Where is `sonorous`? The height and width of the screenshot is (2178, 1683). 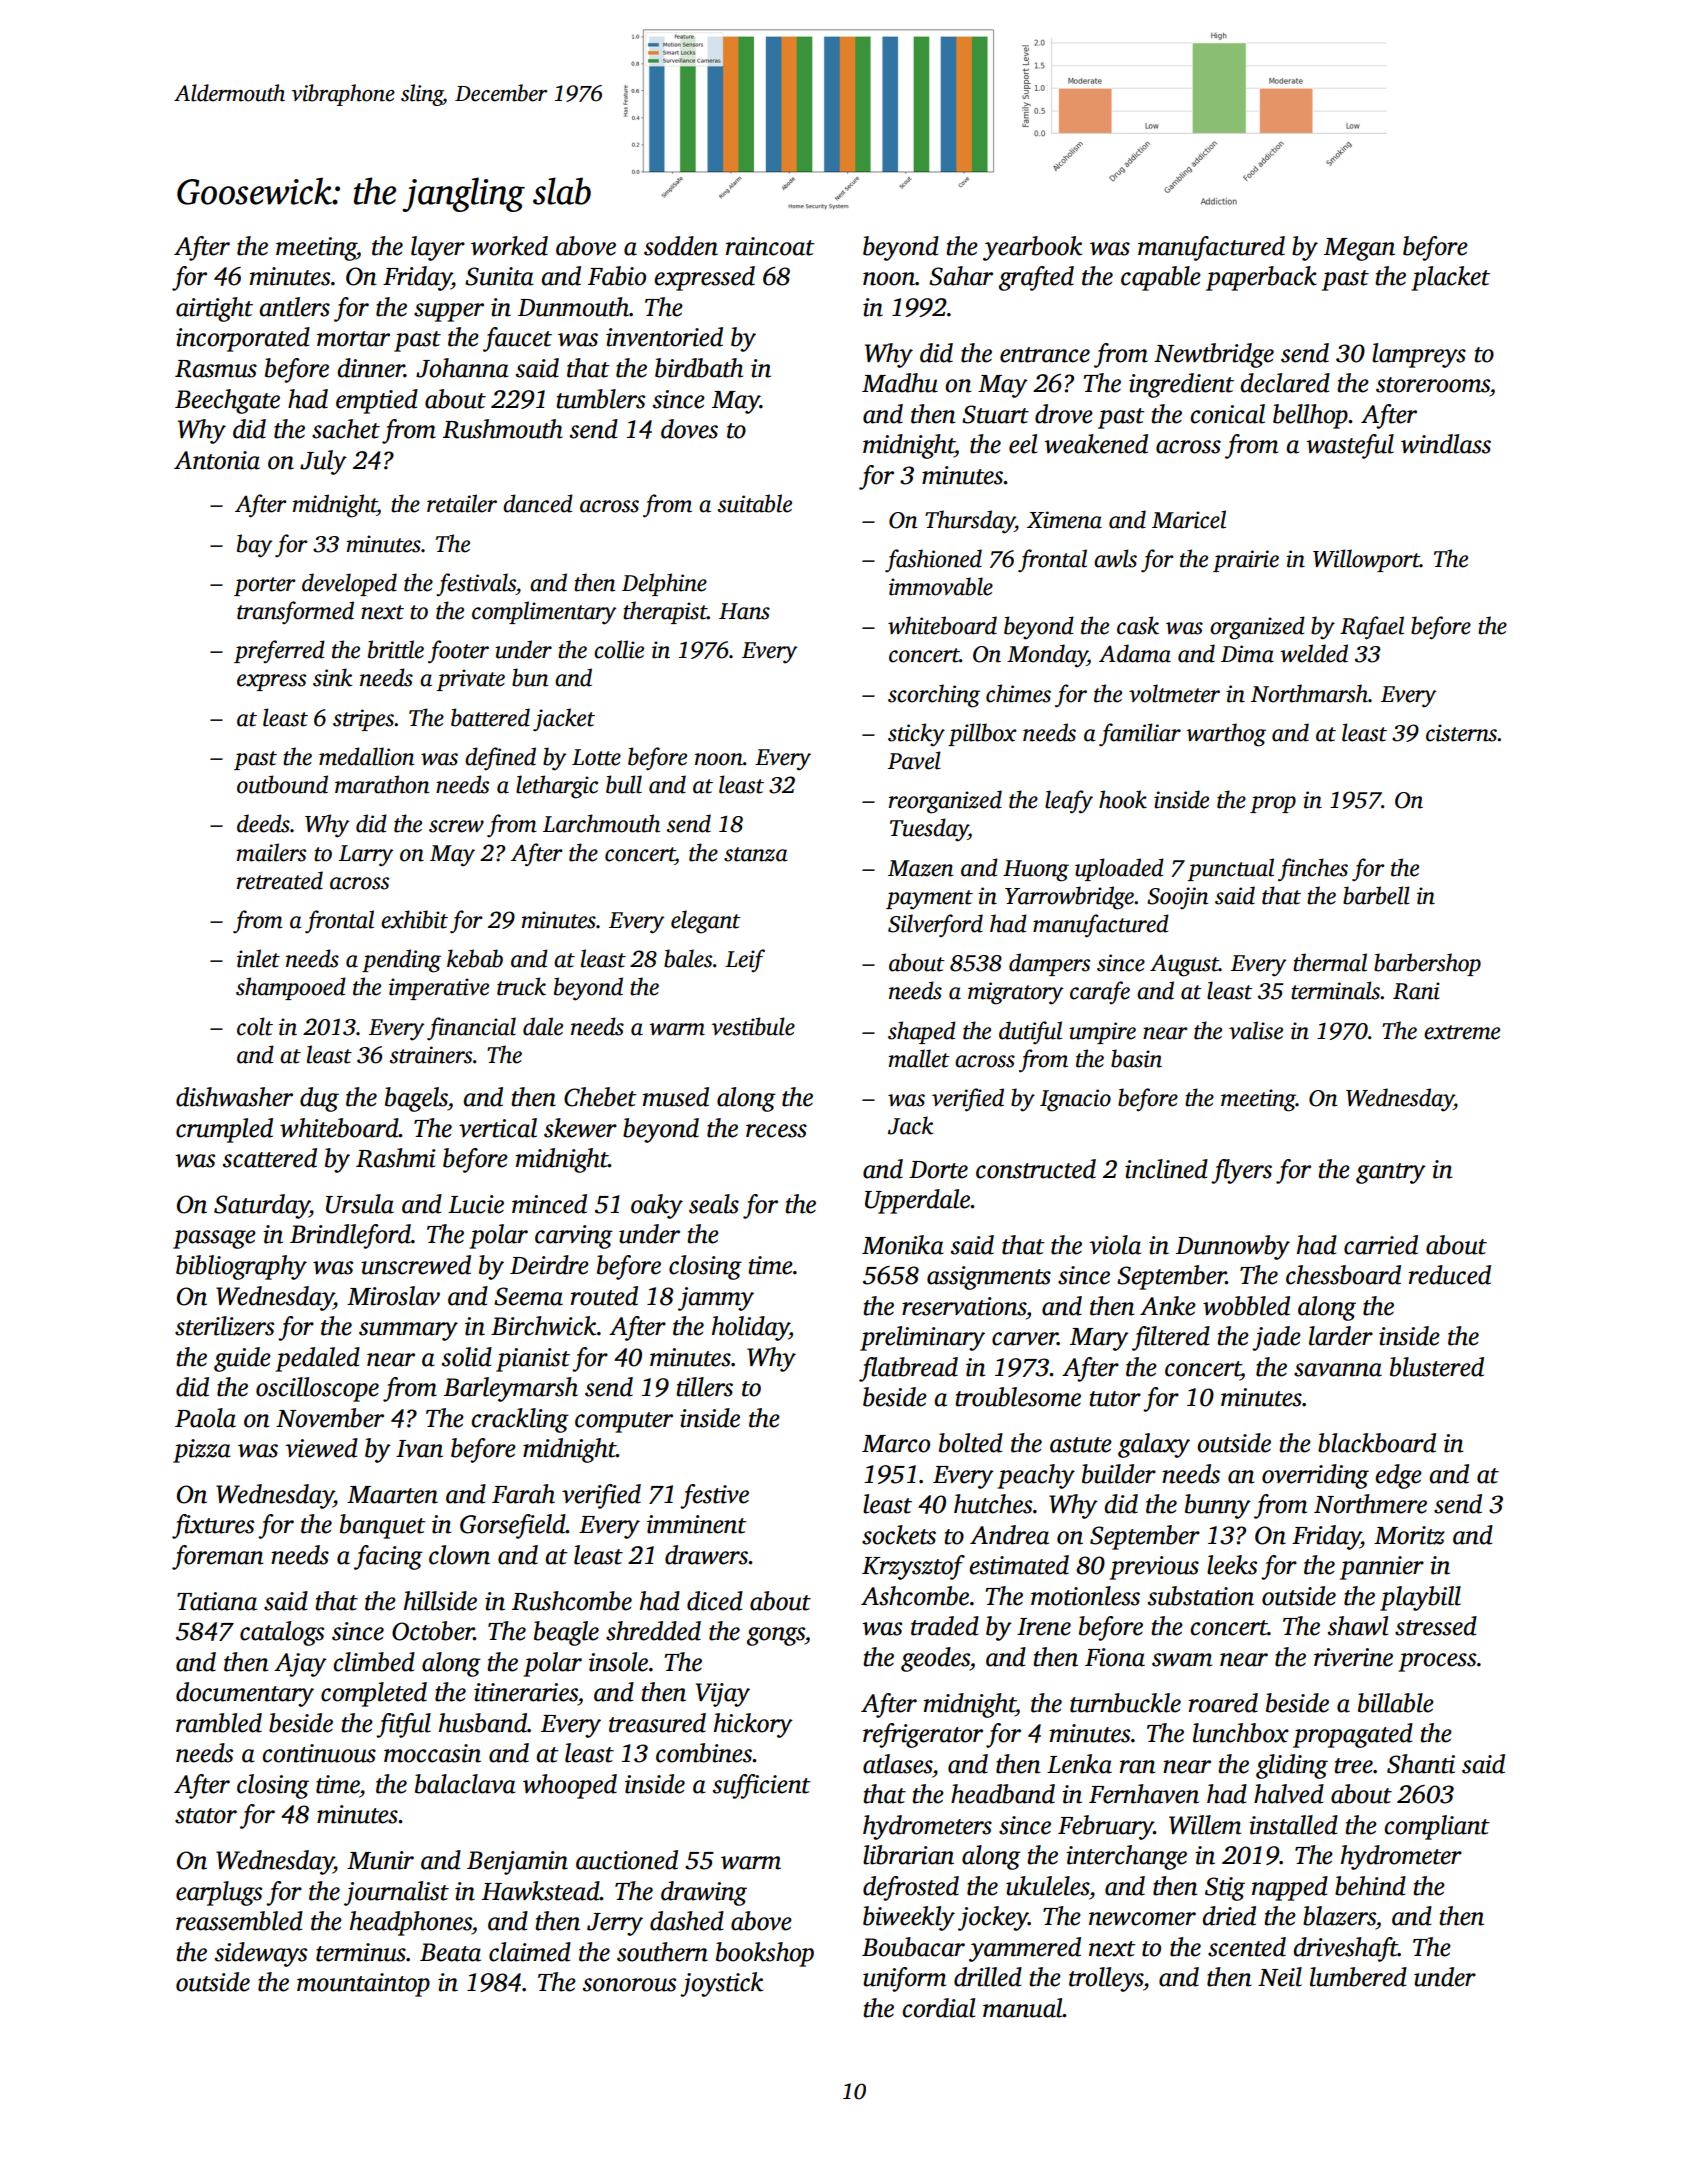
sonorous is located at coordinates (629, 1985).
